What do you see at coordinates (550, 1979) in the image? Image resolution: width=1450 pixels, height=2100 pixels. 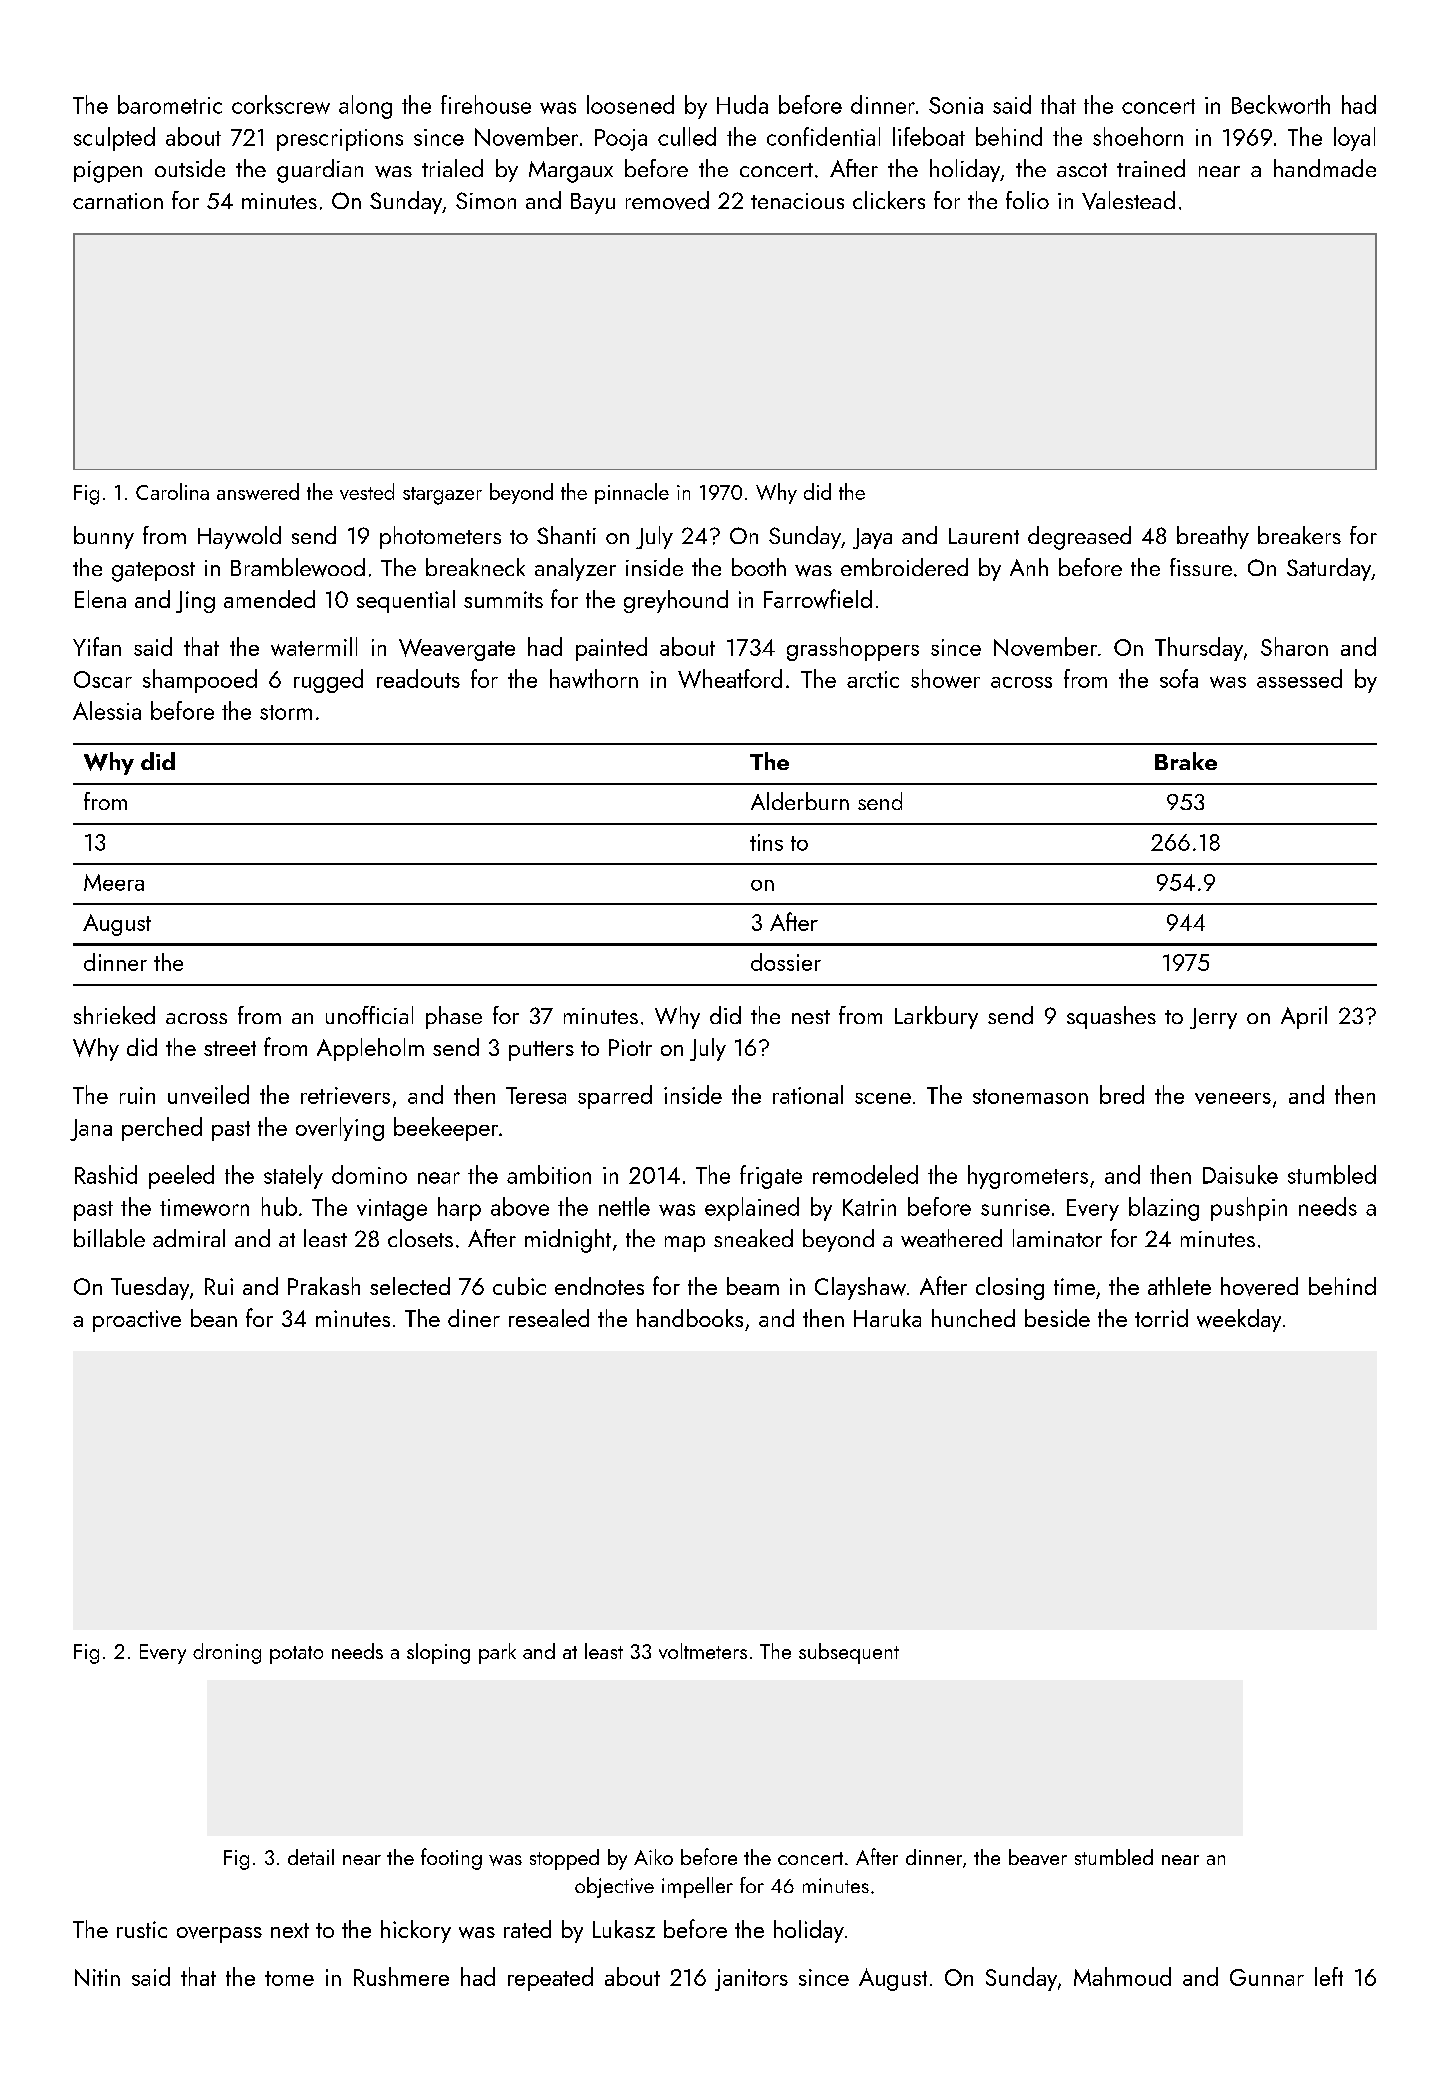 I see `repeated` at bounding box center [550, 1979].
